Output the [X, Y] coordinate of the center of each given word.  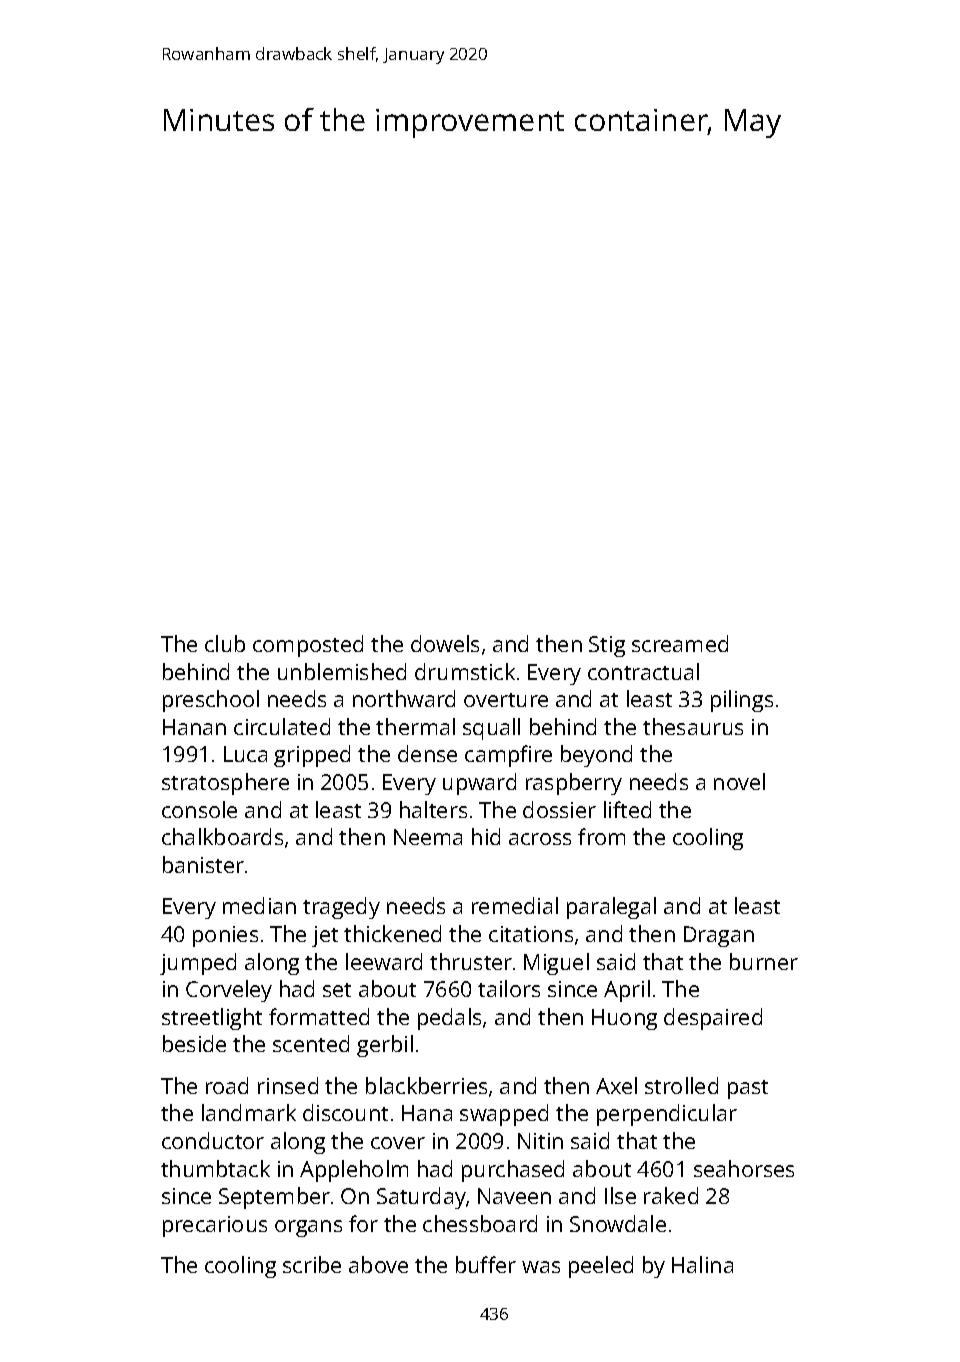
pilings [742, 701]
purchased [513, 1171]
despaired [713, 1019]
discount [345, 1112]
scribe [312, 1264]
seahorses [744, 1168]
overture [506, 700]
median [259, 905]
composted [308, 646]
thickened [392, 933]
